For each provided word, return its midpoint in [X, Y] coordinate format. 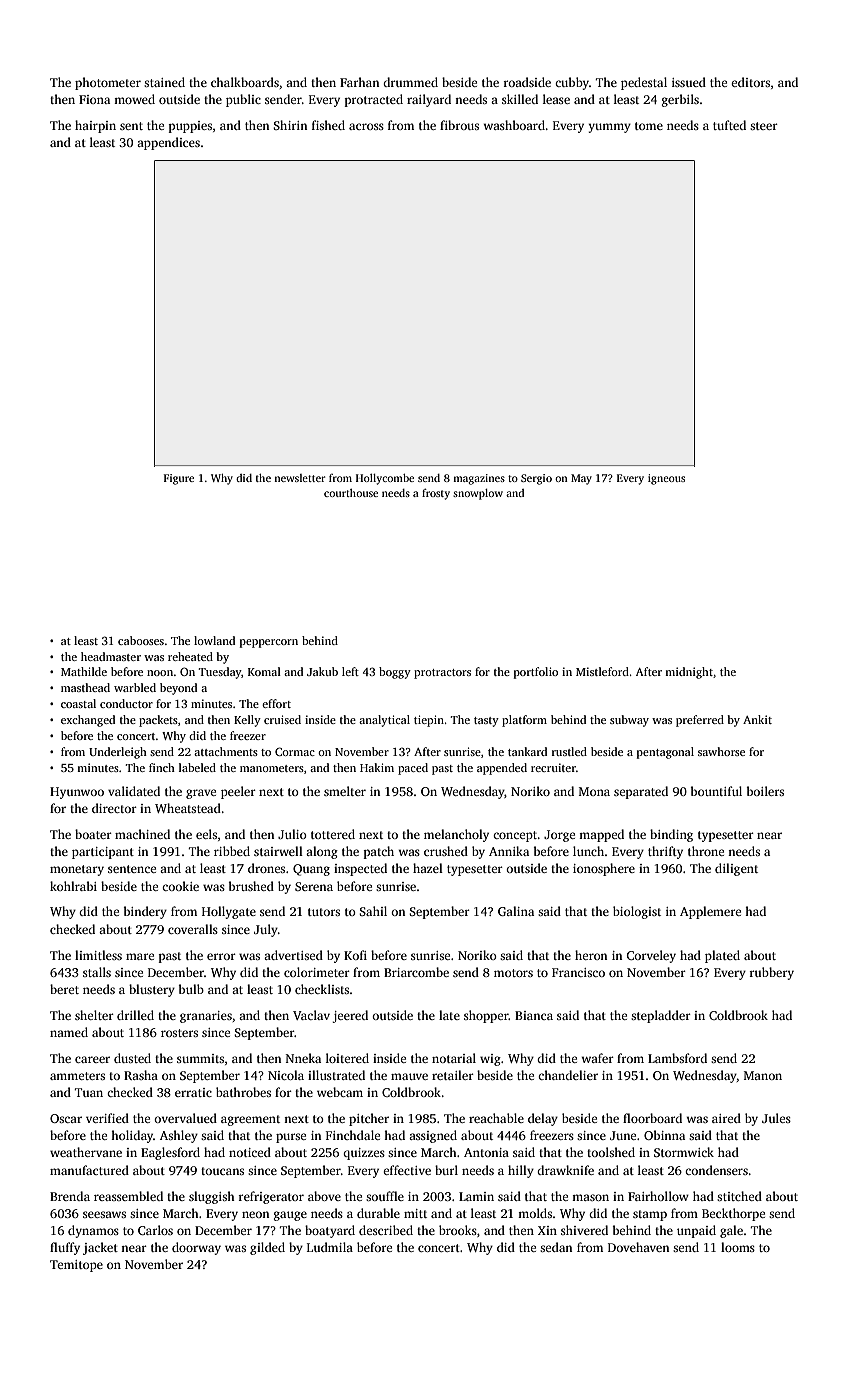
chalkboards [245, 82]
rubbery [771, 973]
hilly [521, 1171]
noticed [250, 1152]
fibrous [459, 125]
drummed [410, 82]
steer [764, 126]
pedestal [644, 83]
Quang [311, 870]
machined [142, 834]
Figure [179, 479]
